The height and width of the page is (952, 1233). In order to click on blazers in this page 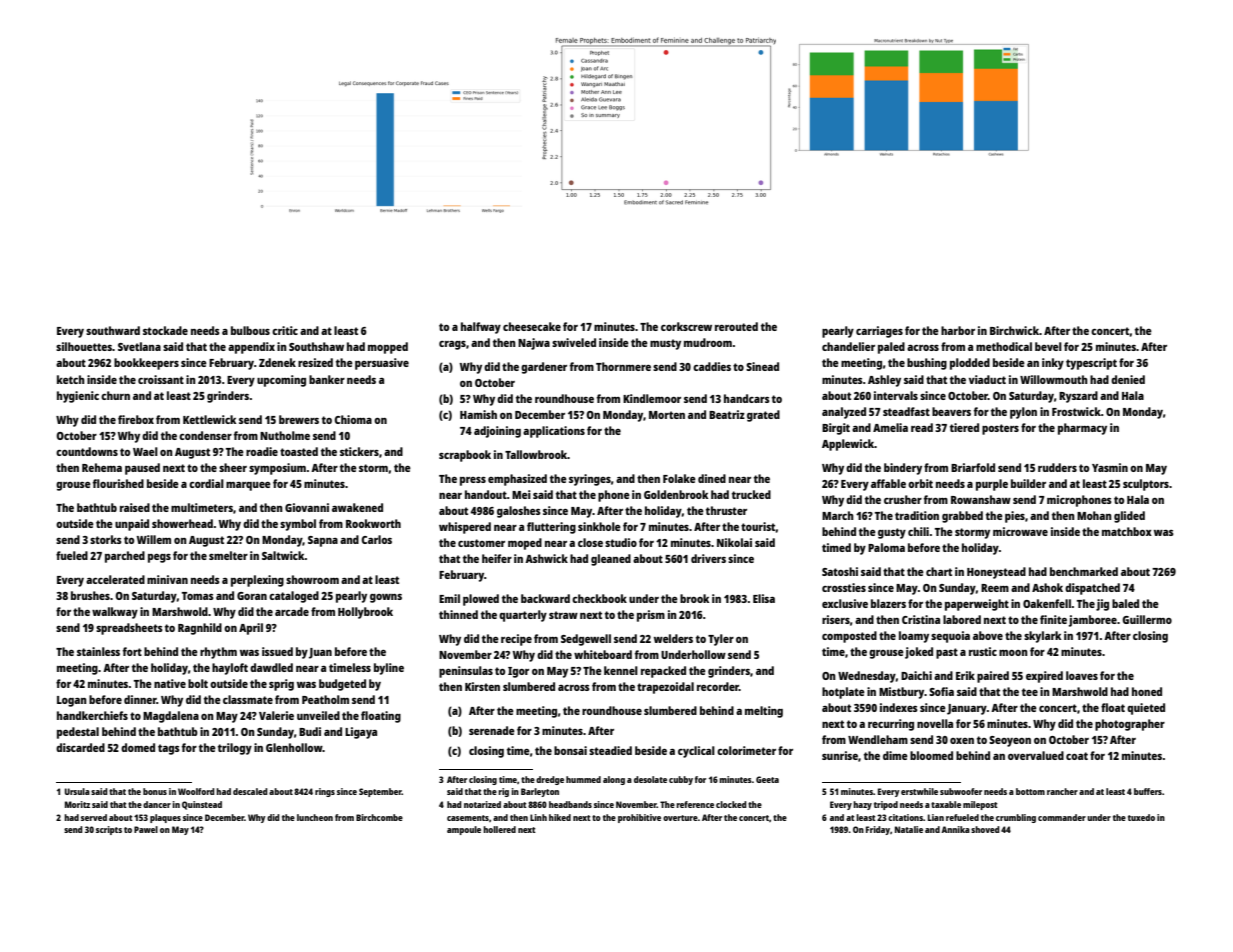, I will do `click(888, 603)`.
